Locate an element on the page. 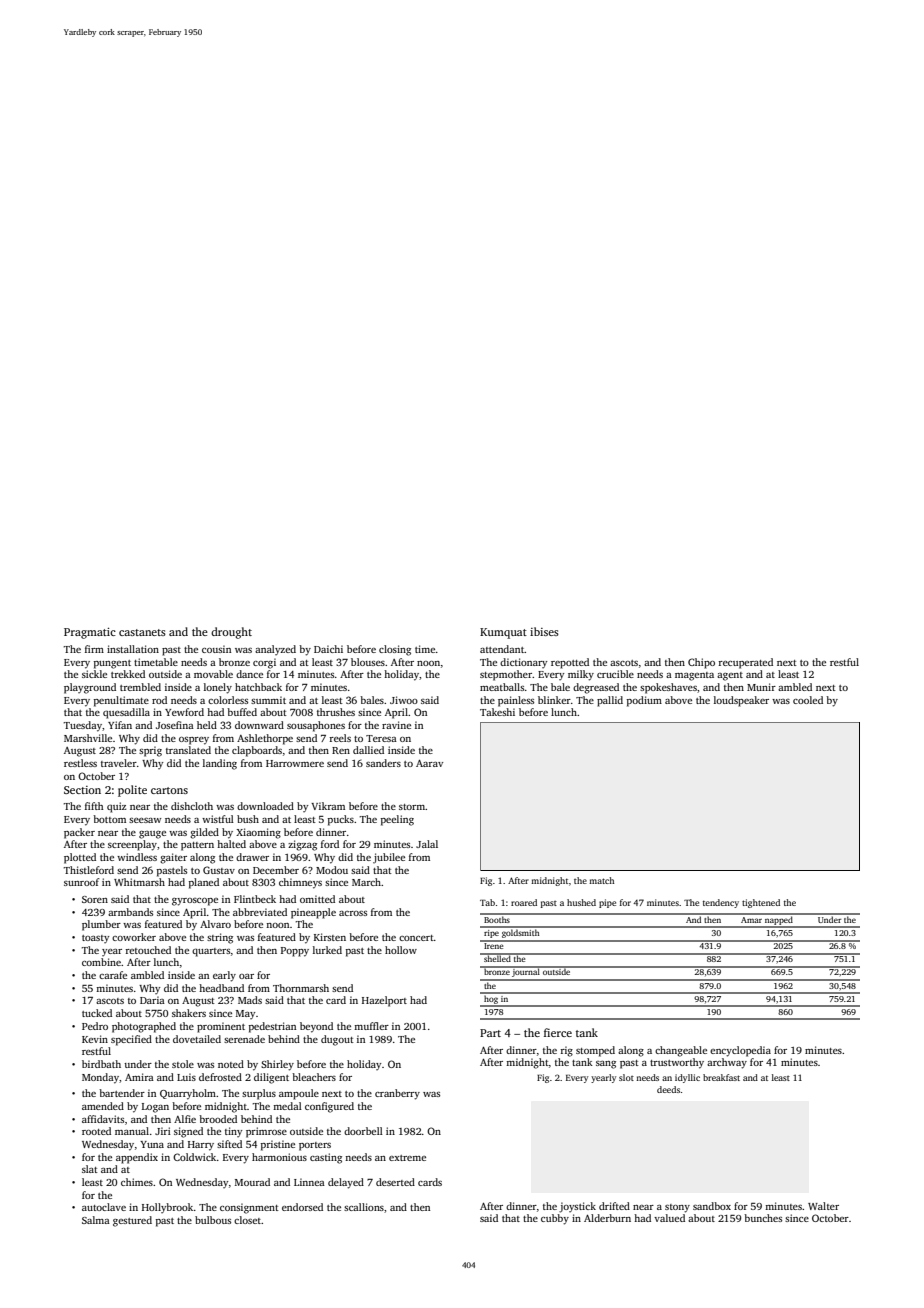  drought is located at coordinates (231, 633).
